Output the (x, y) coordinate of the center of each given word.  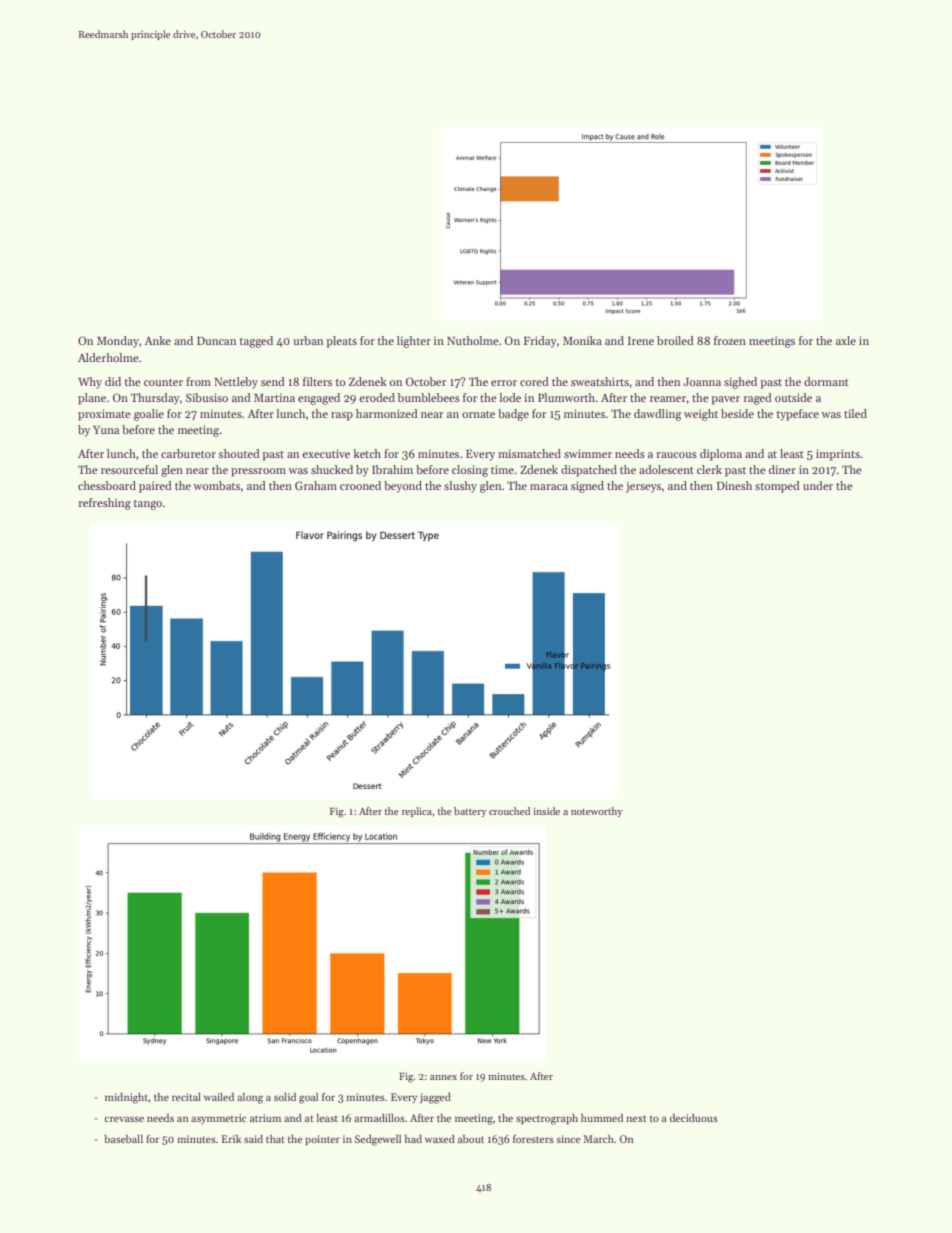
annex (443, 1077)
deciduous (694, 1117)
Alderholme (108, 357)
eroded (377, 397)
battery (470, 812)
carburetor (188, 453)
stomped (777, 487)
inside (546, 811)
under (818, 485)
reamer (668, 399)
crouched (509, 811)
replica (417, 812)
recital (186, 1097)
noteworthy (597, 812)
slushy (460, 487)
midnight (127, 1098)
